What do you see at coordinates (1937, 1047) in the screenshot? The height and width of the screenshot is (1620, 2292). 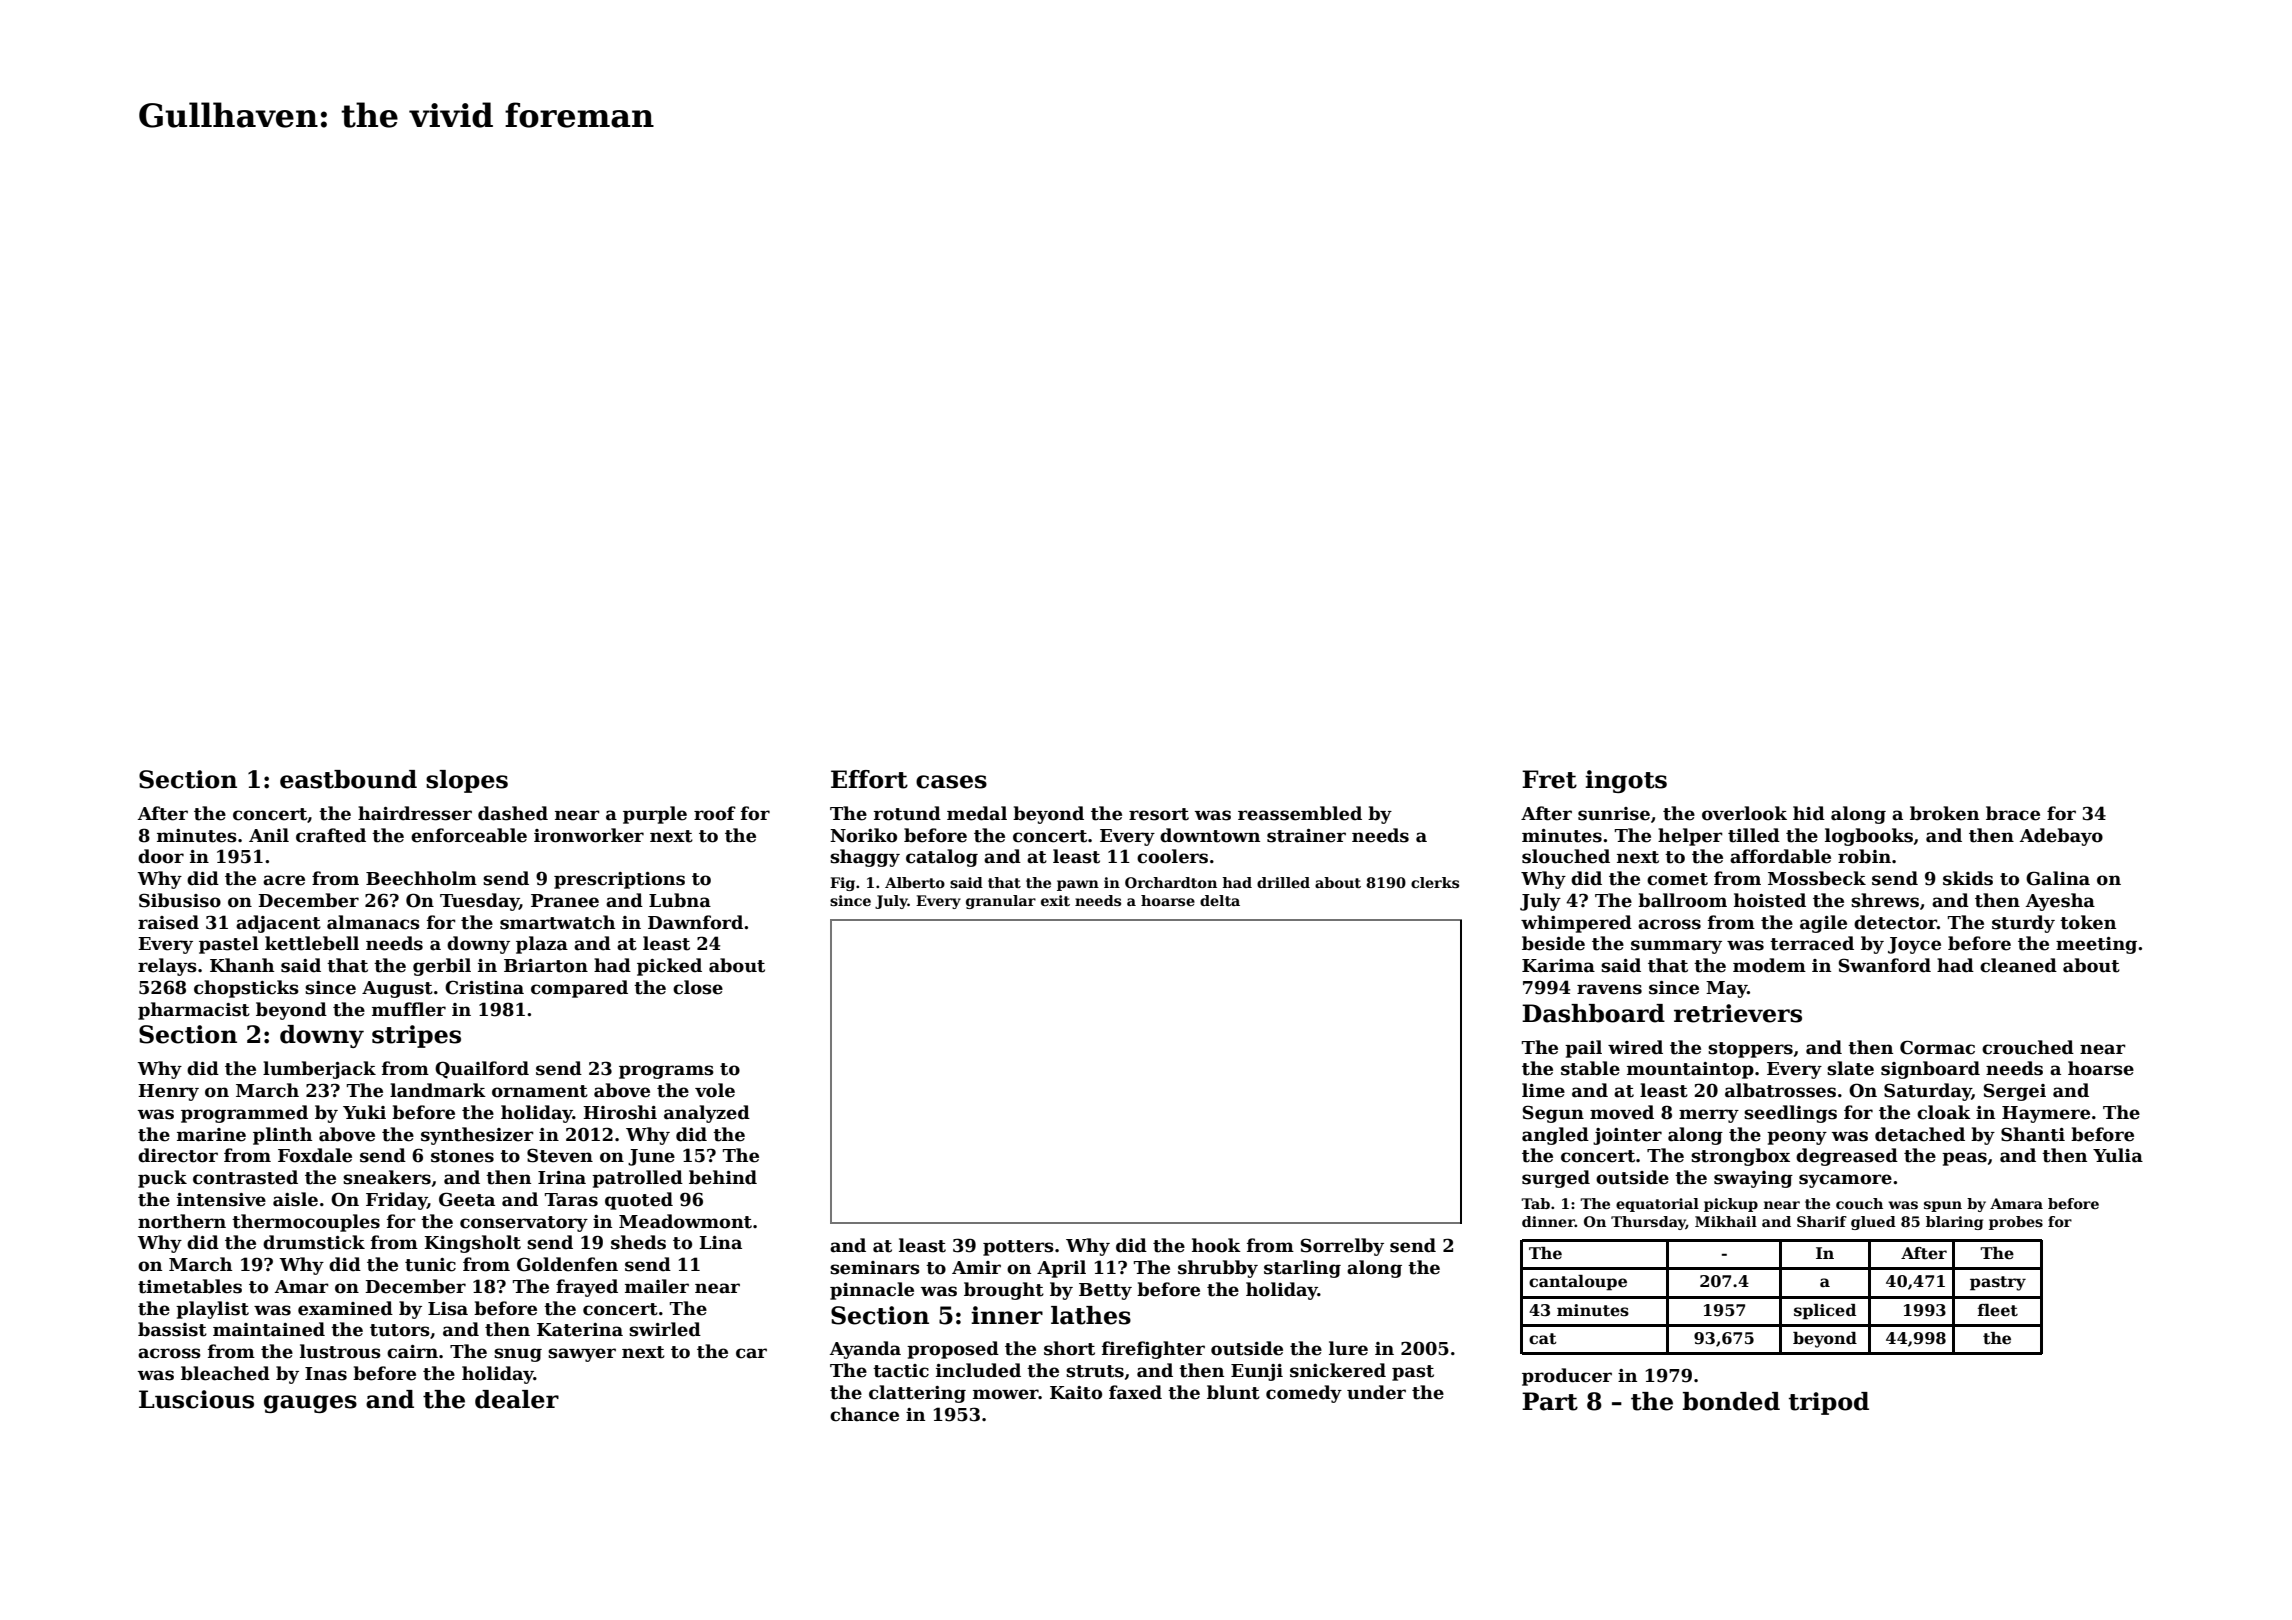 I see `Cormac` at bounding box center [1937, 1047].
